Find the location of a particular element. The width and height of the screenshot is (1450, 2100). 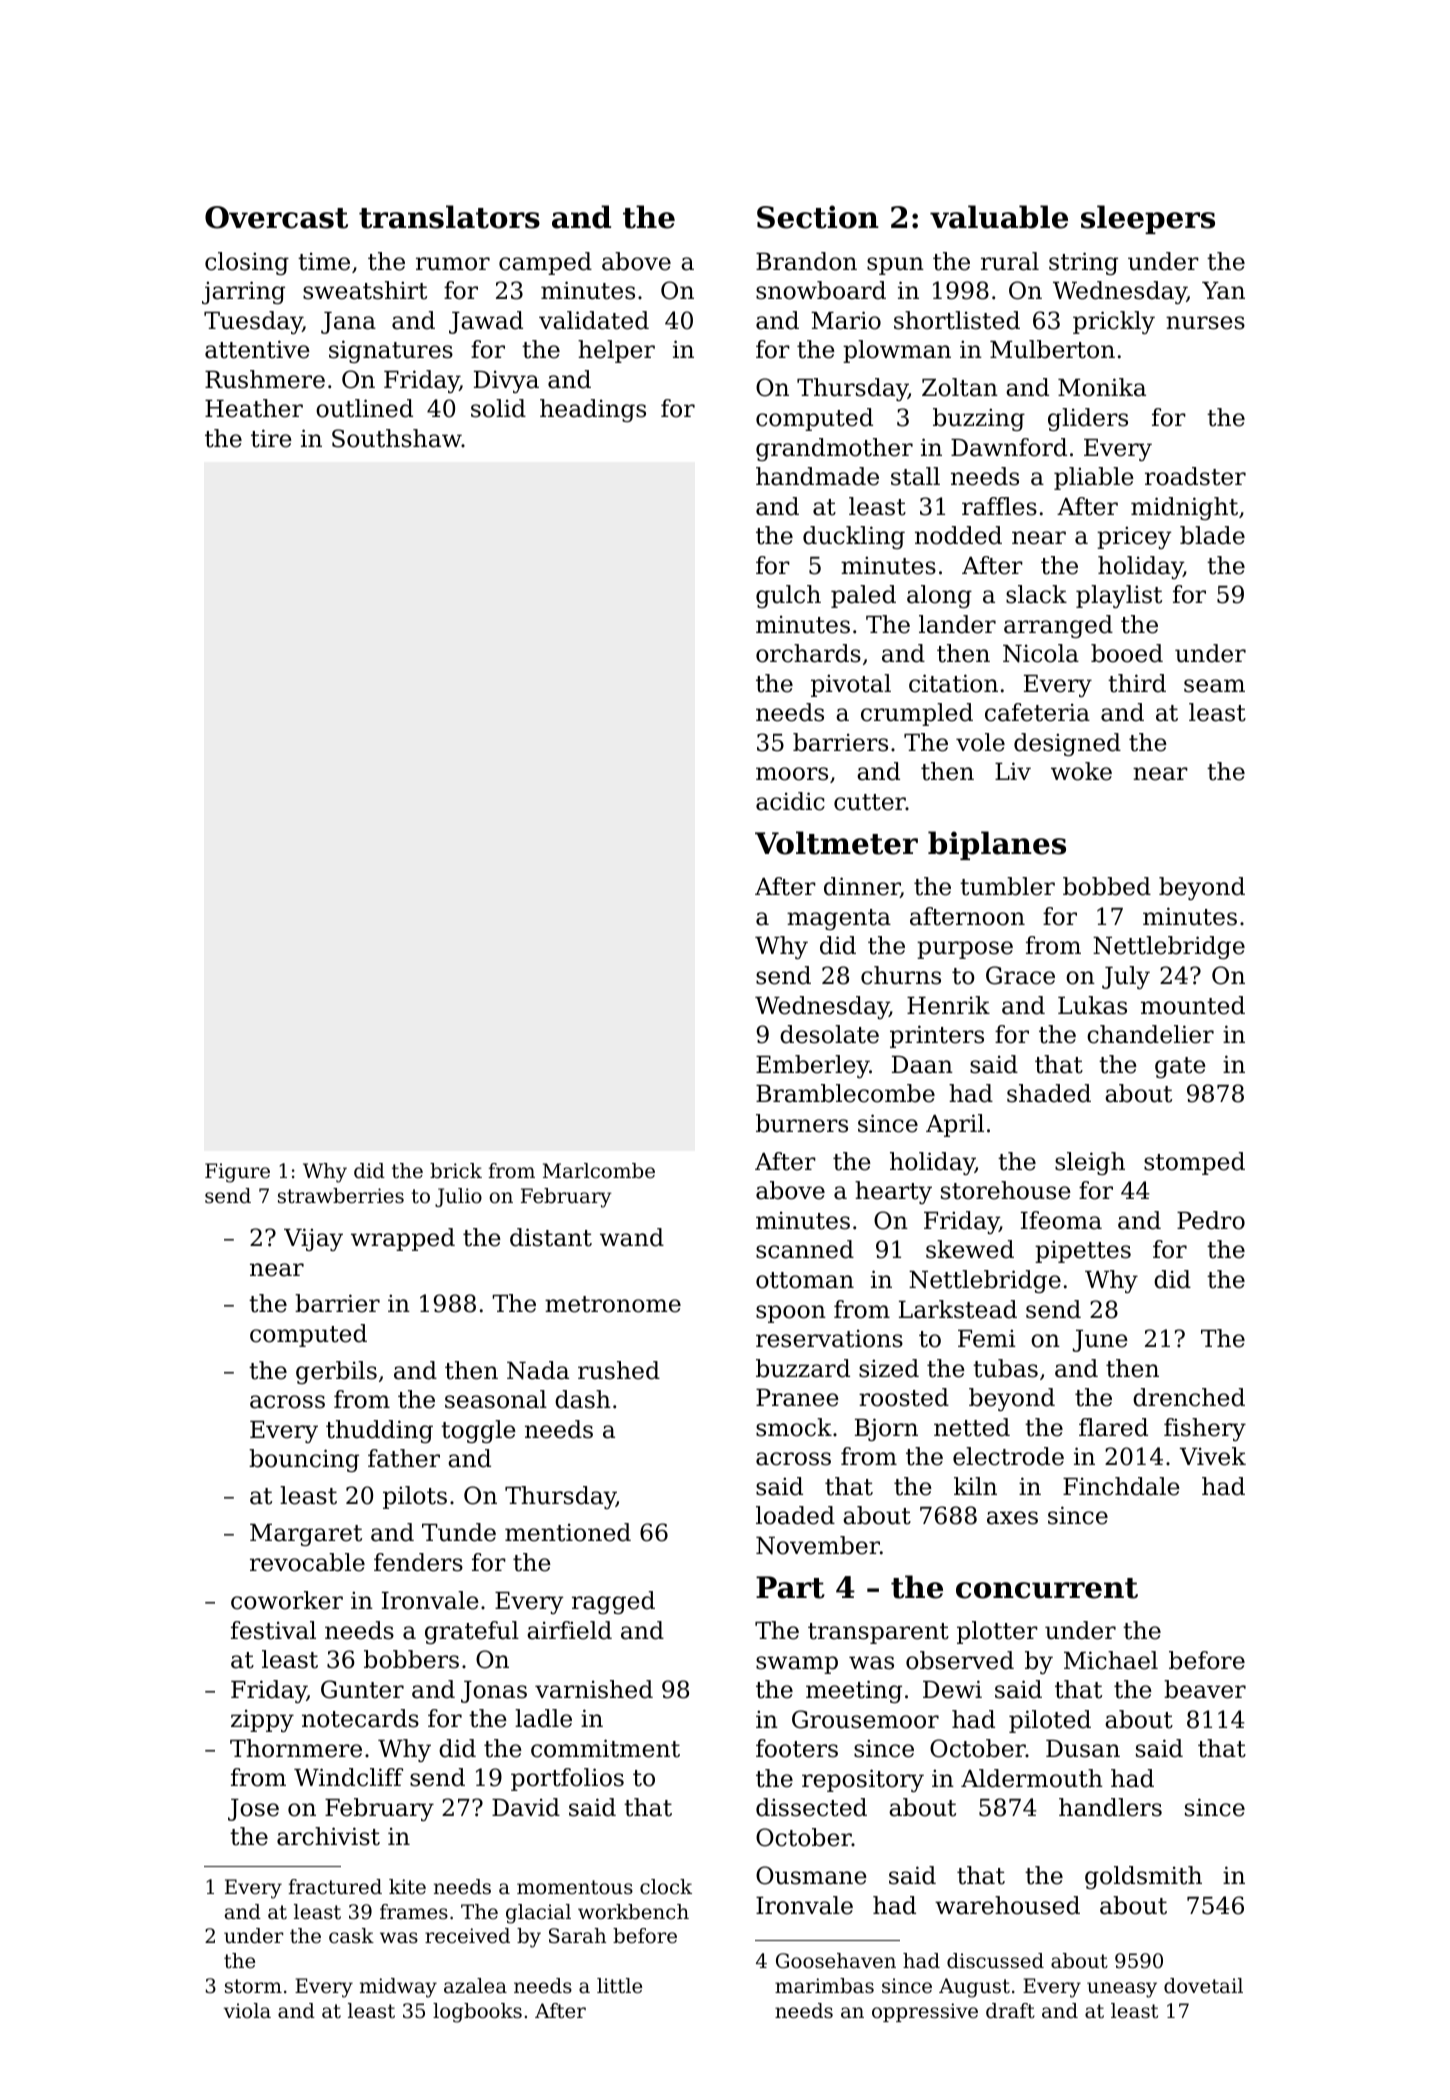

camped is located at coordinates (545, 263).
